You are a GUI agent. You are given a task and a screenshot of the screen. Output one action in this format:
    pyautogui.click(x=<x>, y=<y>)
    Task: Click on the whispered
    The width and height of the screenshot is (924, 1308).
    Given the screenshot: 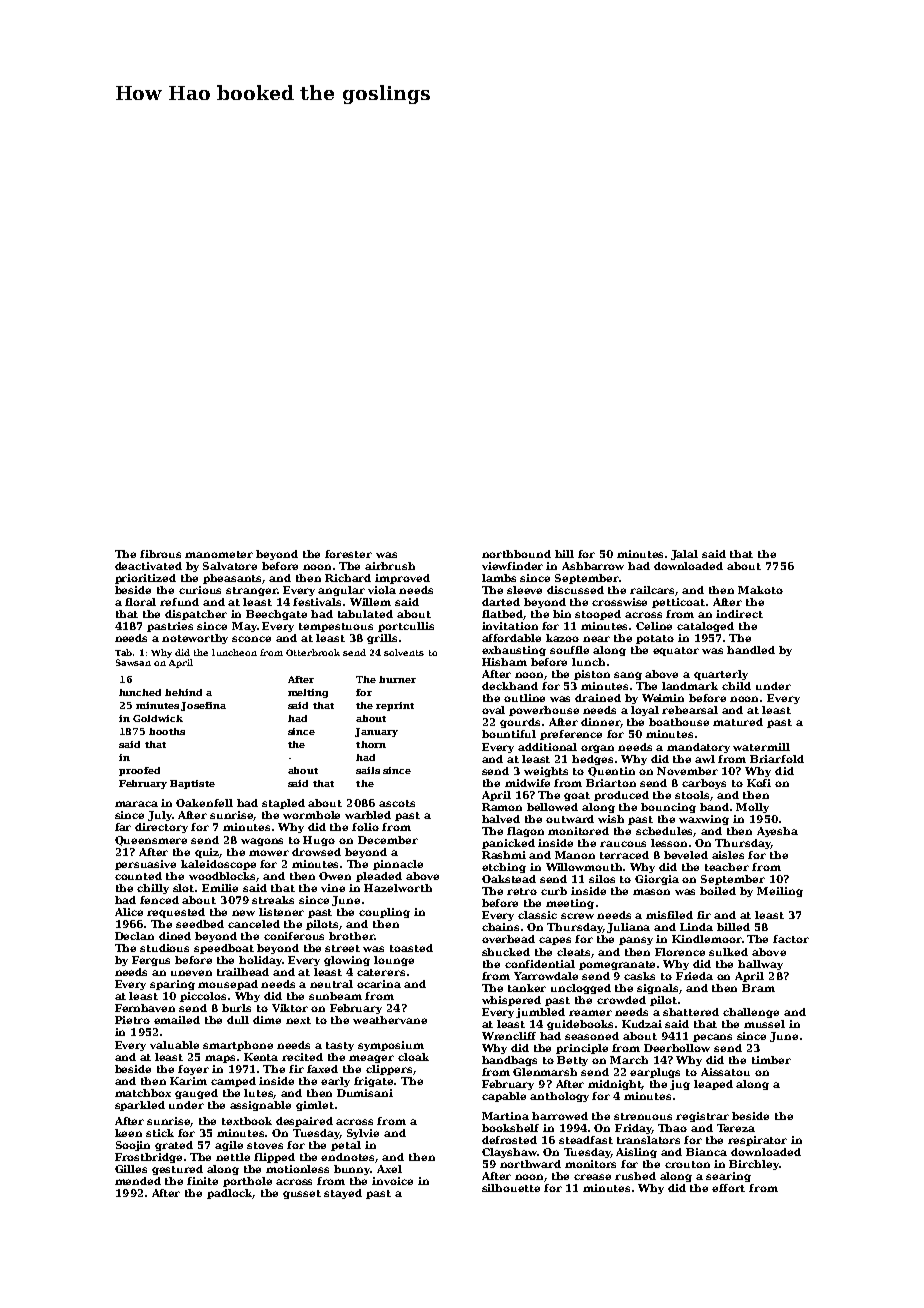 What is the action you would take?
    pyautogui.click(x=511, y=1001)
